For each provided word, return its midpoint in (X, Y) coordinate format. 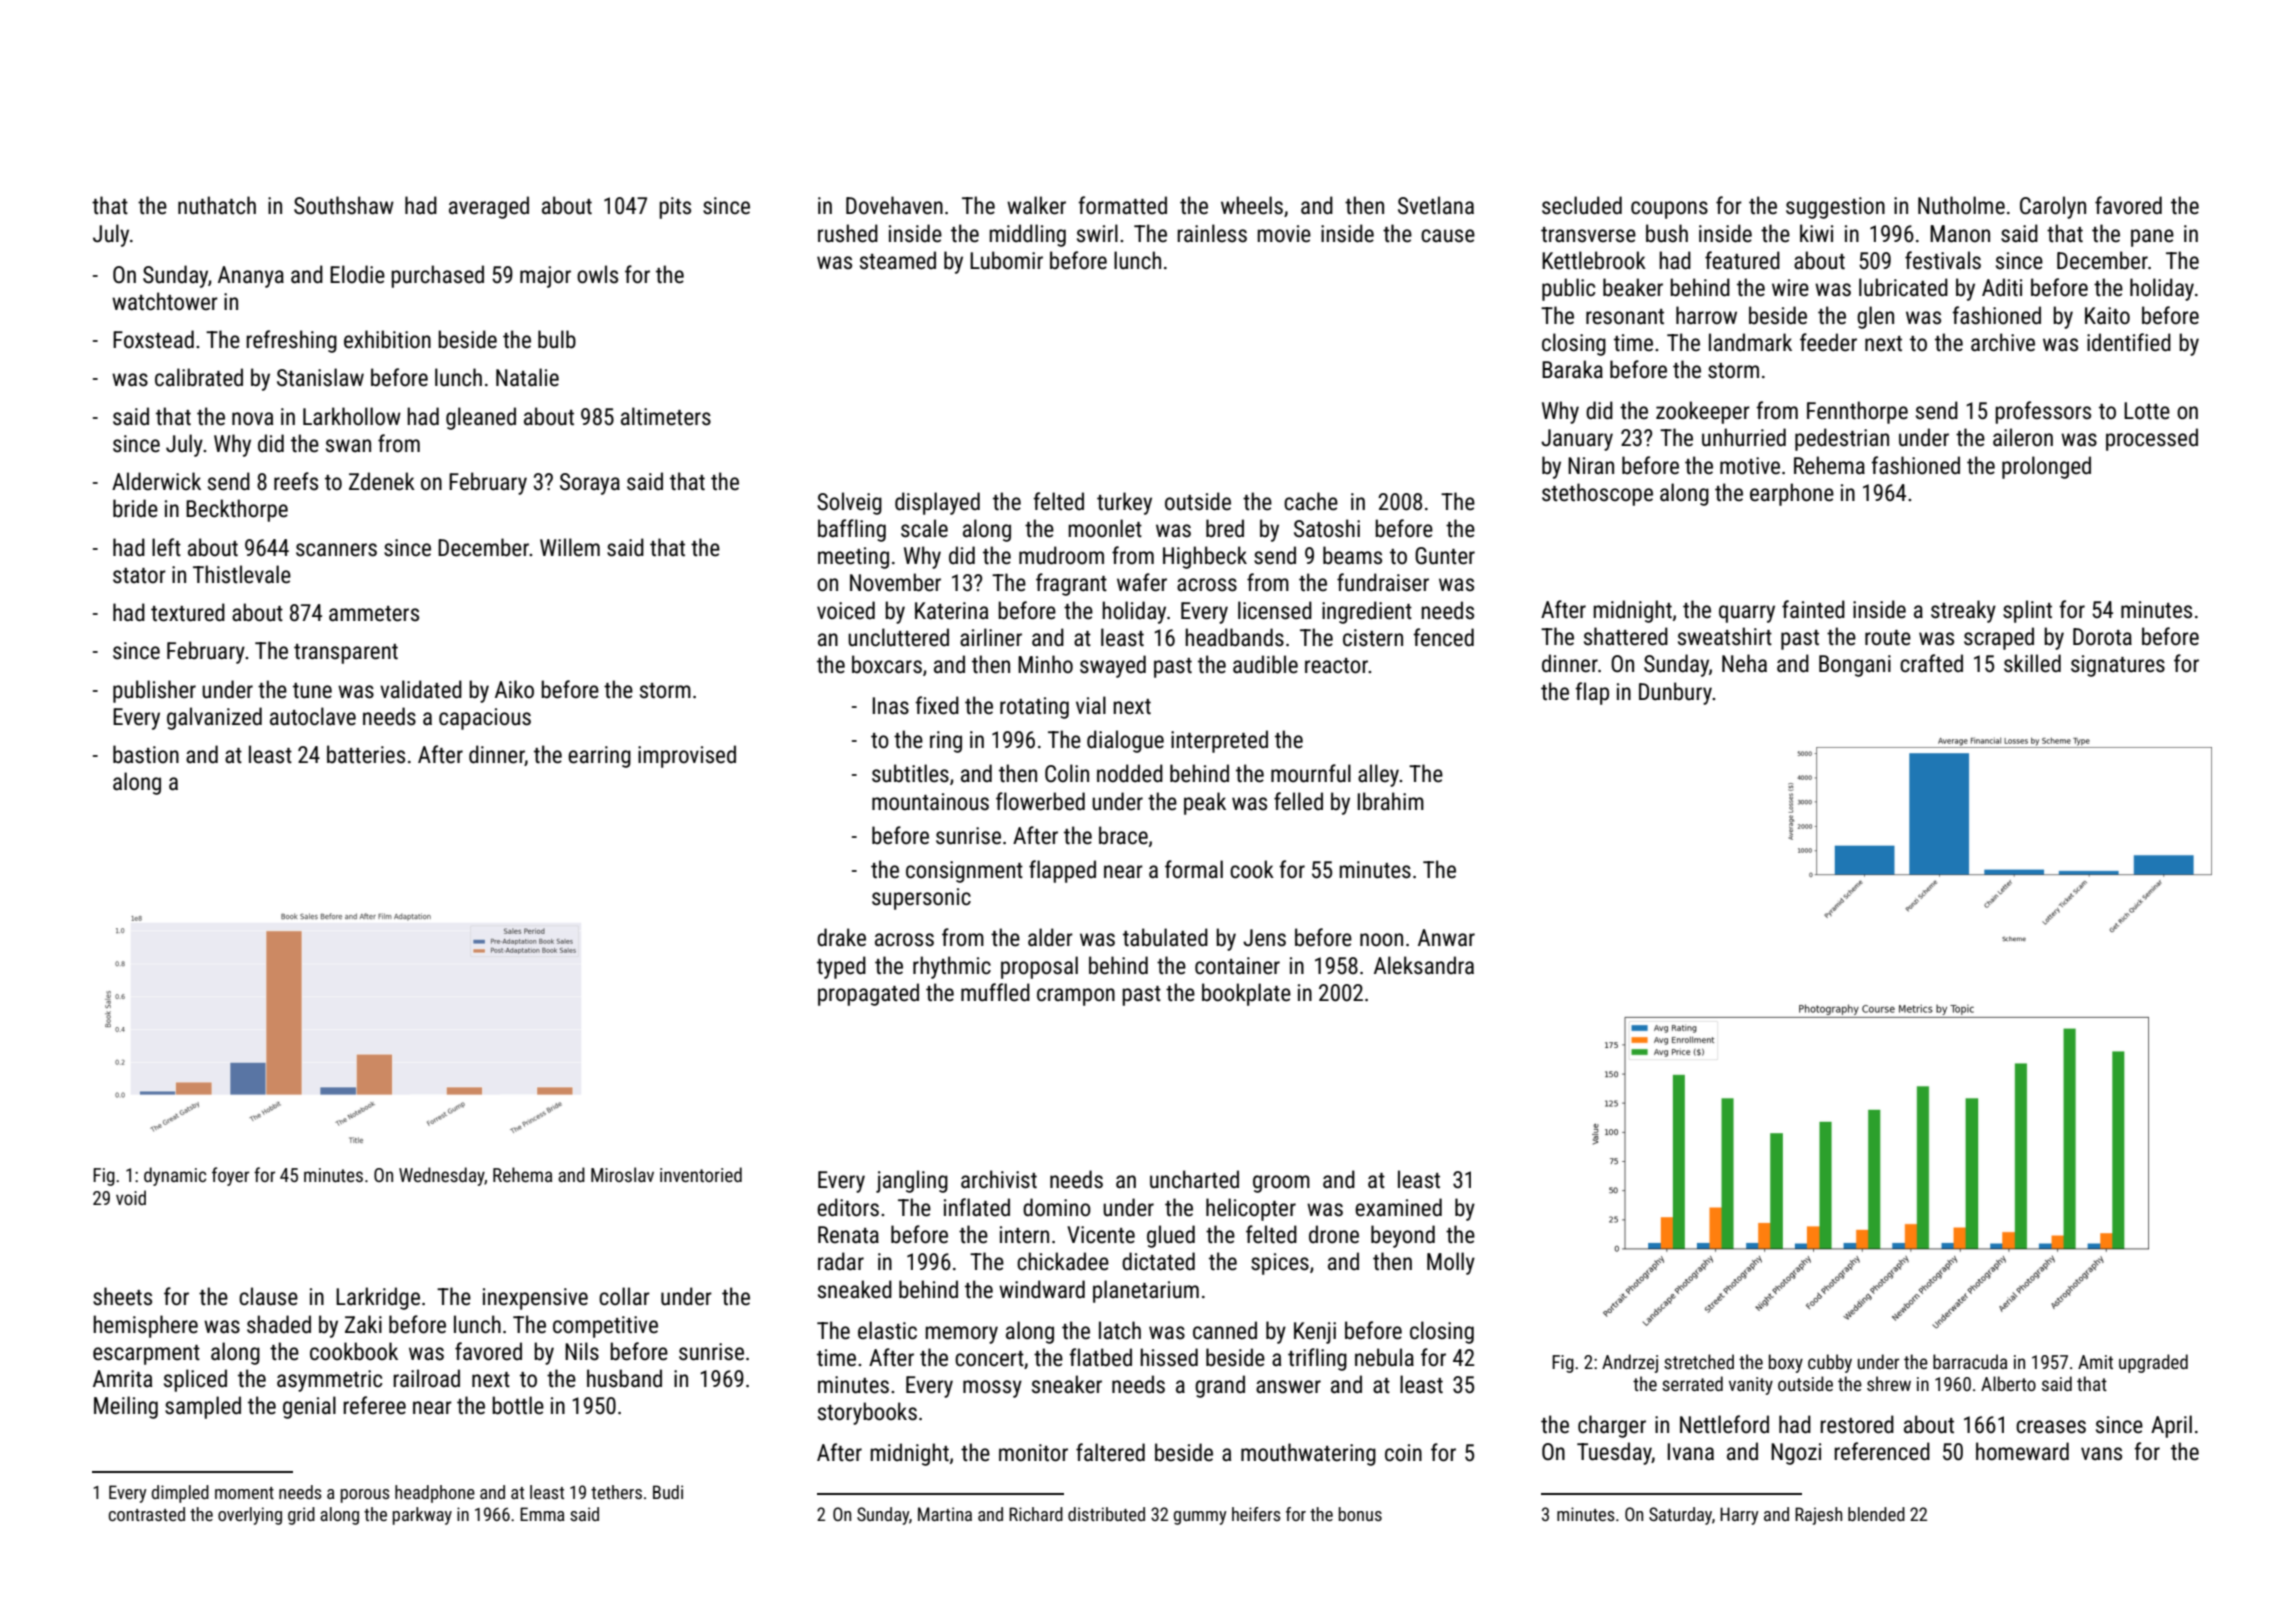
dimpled (180, 1494)
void (131, 1197)
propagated (868, 994)
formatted (1122, 205)
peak (1205, 803)
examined (1398, 1207)
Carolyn (2053, 207)
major (545, 277)
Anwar (1446, 938)
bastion (146, 754)
